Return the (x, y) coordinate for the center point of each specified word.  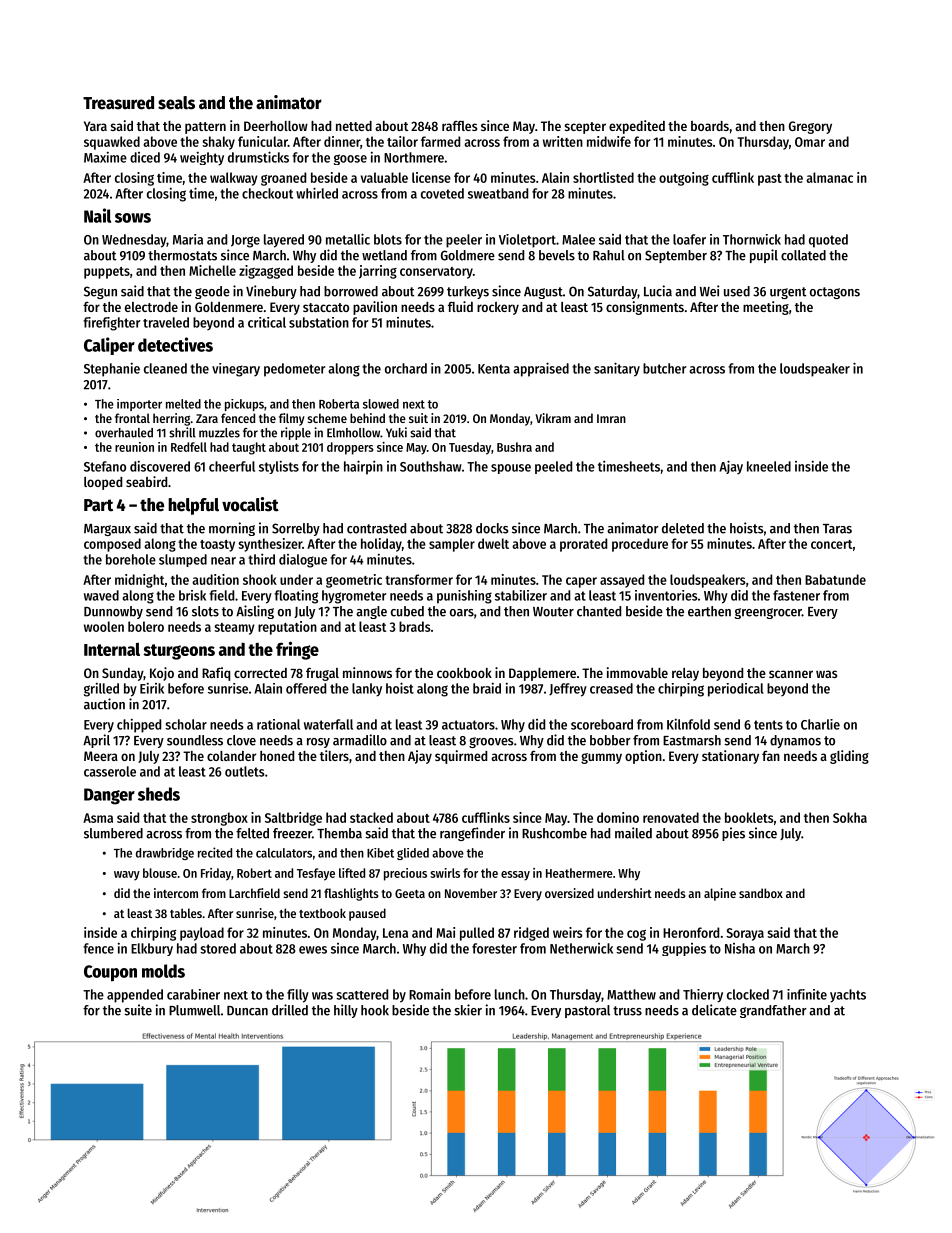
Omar (810, 142)
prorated (583, 545)
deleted (683, 528)
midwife (609, 141)
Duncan (247, 1011)
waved (101, 595)
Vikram (553, 418)
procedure (640, 545)
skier (468, 1010)
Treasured (118, 103)
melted (183, 404)
